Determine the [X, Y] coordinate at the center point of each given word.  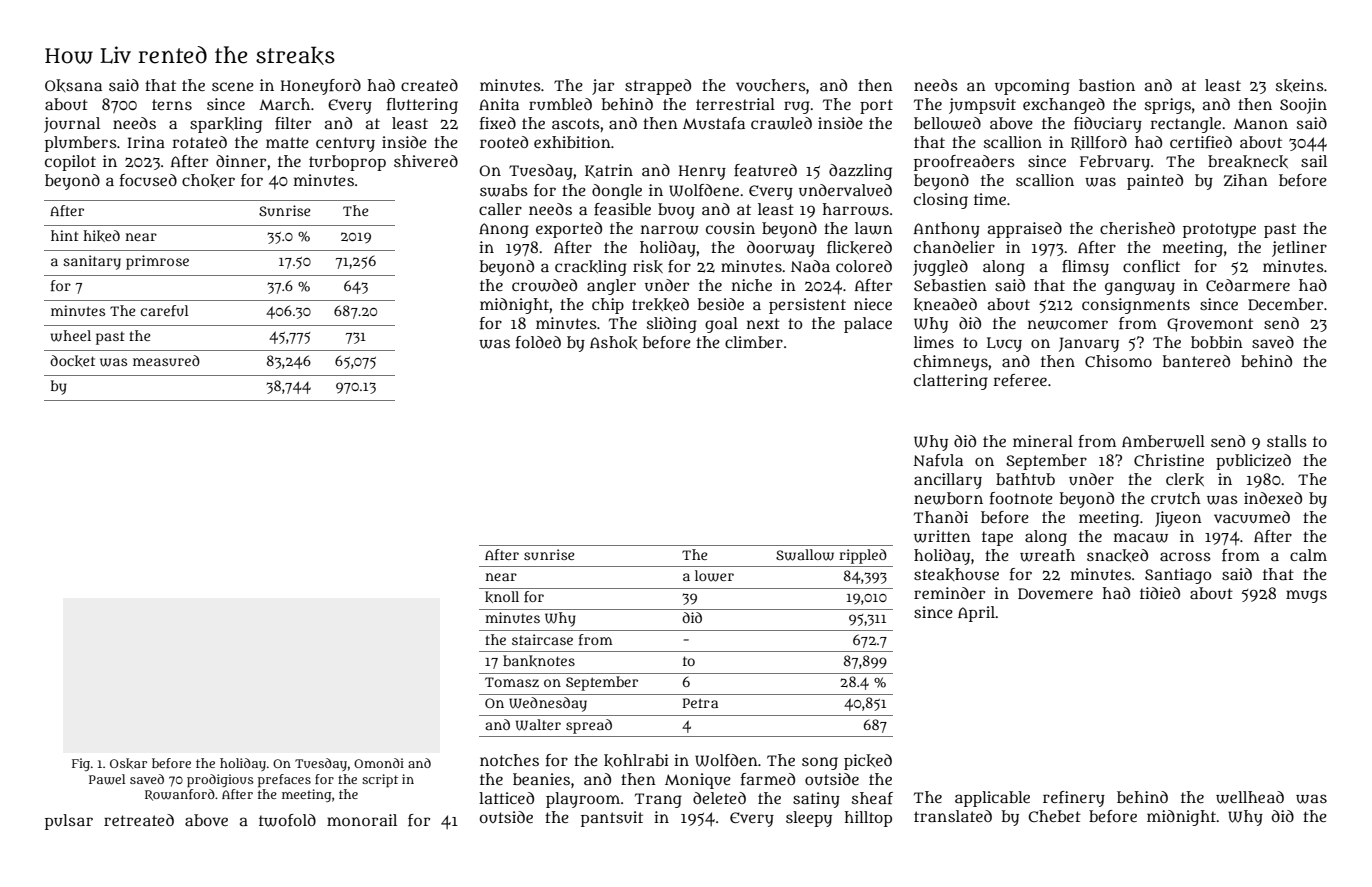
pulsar [69, 822]
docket [72, 361]
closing [941, 201]
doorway [781, 249]
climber [754, 342]
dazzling [860, 172]
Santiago [1178, 576]
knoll [502, 597]
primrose [157, 262]
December [1285, 304]
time [990, 199]
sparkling [226, 125]
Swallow [805, 555]
